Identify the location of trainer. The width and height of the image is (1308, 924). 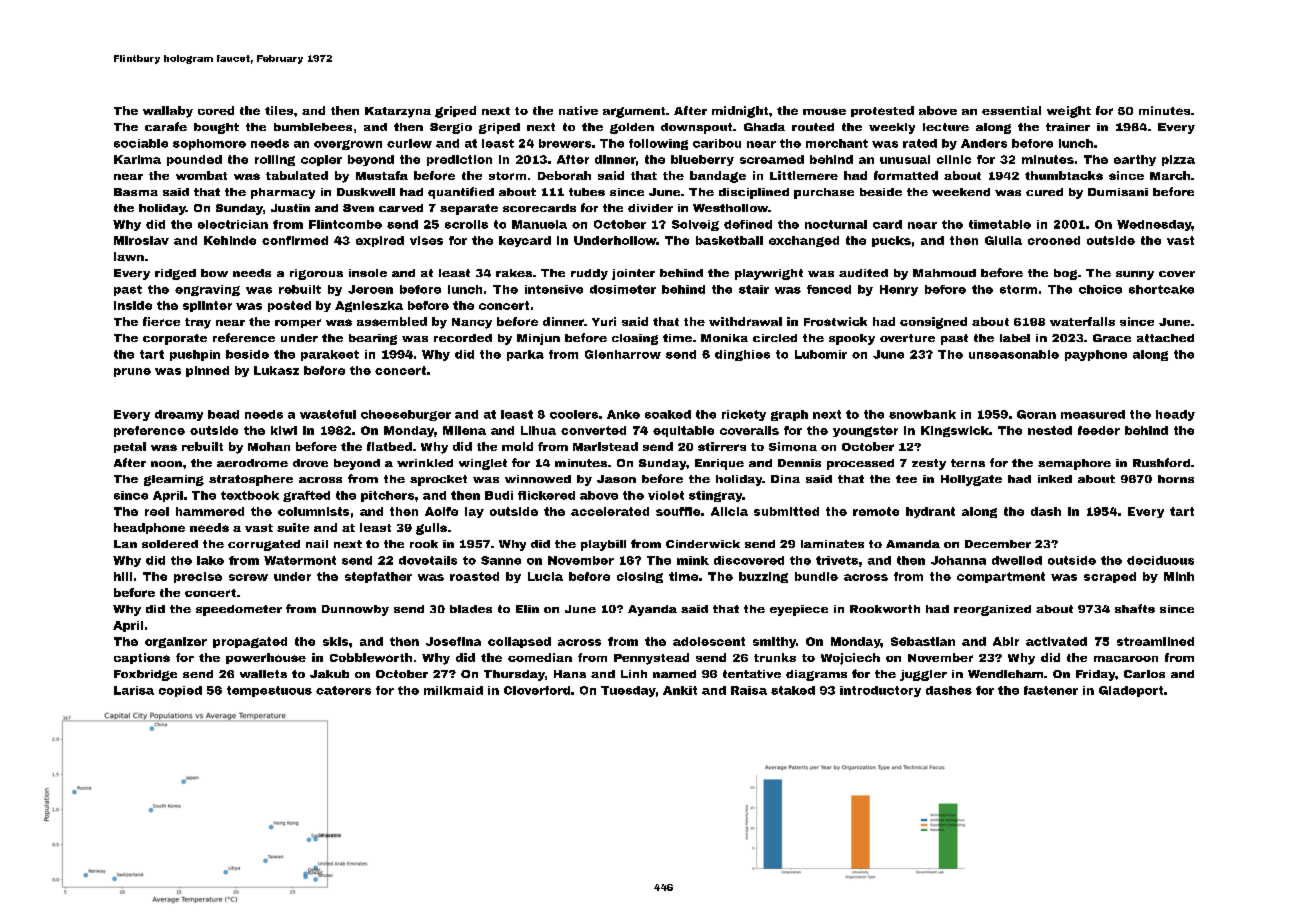
(1068, 127).
